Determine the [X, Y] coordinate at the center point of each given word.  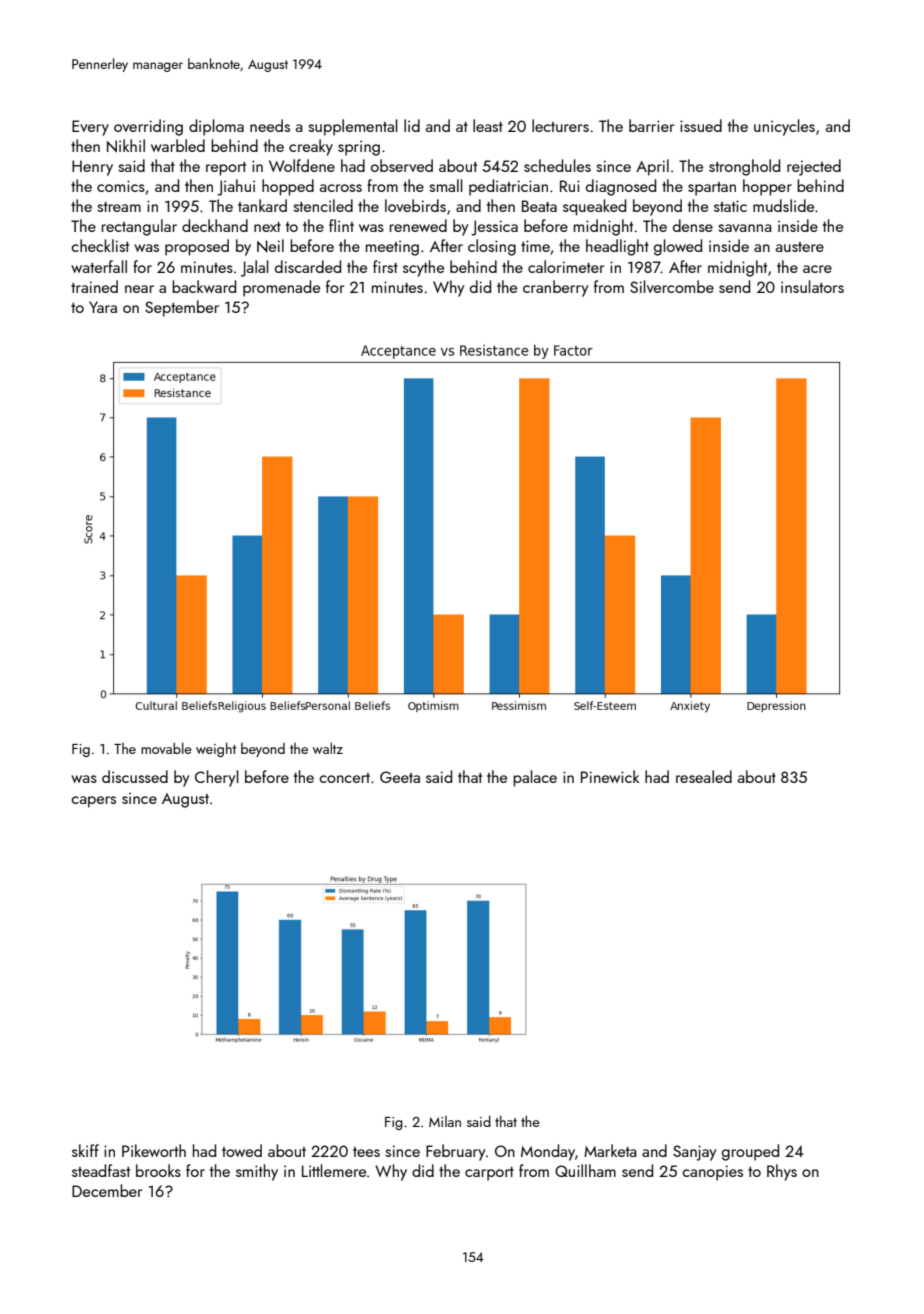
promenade [281, 288]
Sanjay [694, 1153]
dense [693, 225]
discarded [308, 266]
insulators [812, 286]
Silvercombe [672, 286]
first [385, 266]
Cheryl [217, 778]
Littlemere [334, 1170]
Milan [445, 1121]
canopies [712, 1173]
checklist [100, 245]
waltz [328, 748]
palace [535, 778]
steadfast [101, 1170]
